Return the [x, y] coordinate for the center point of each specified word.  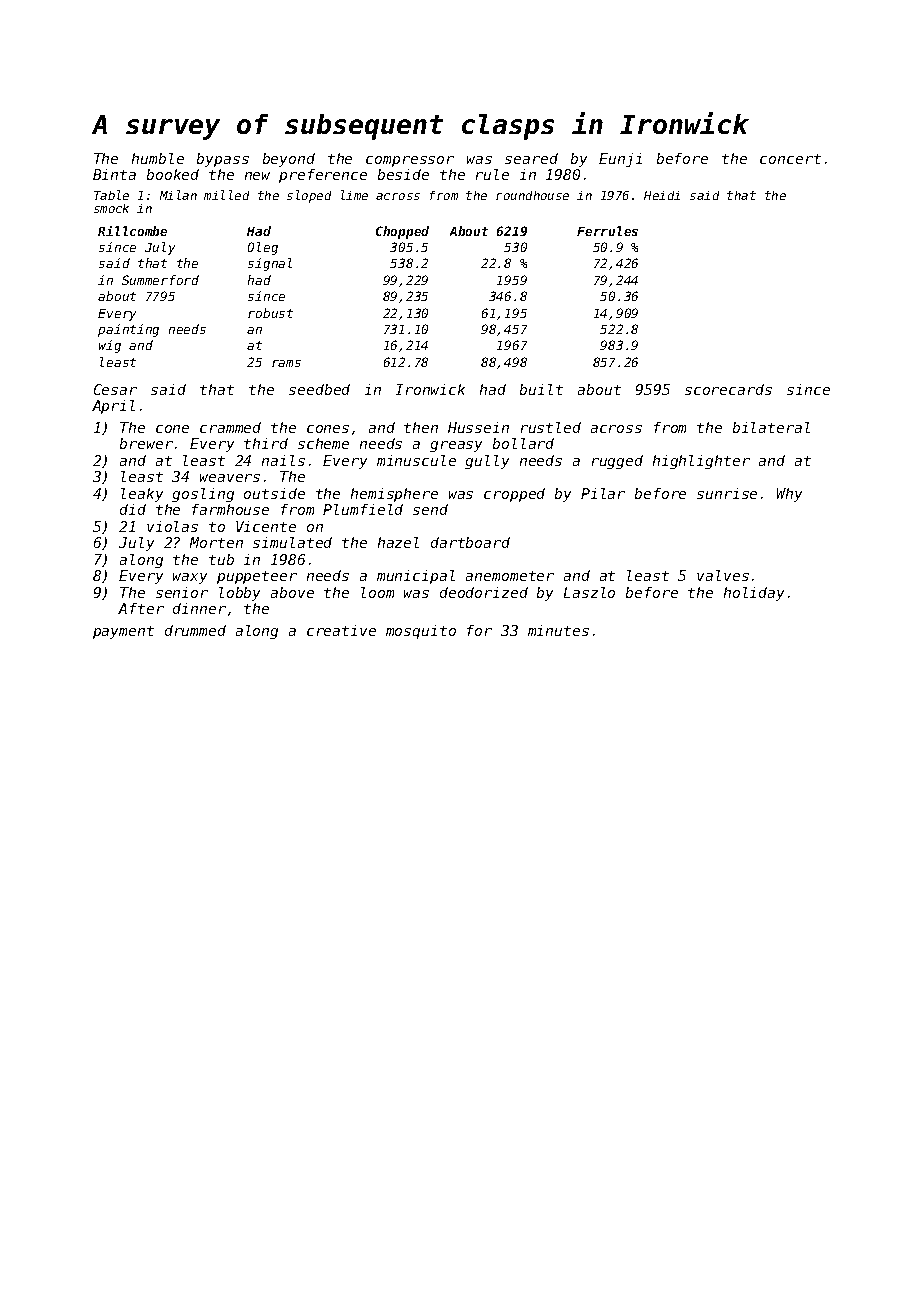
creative [341, 630]
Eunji [620, 160]
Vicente [266, 526]
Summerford [160, 280]
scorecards [728, 389]
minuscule [416, 460]
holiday [754, 594]
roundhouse [532, 195]
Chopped [402, 232]
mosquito [421, 632]
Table [111, 195]
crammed [230, 427]
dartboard [470, 542]
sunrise [727, 493]
